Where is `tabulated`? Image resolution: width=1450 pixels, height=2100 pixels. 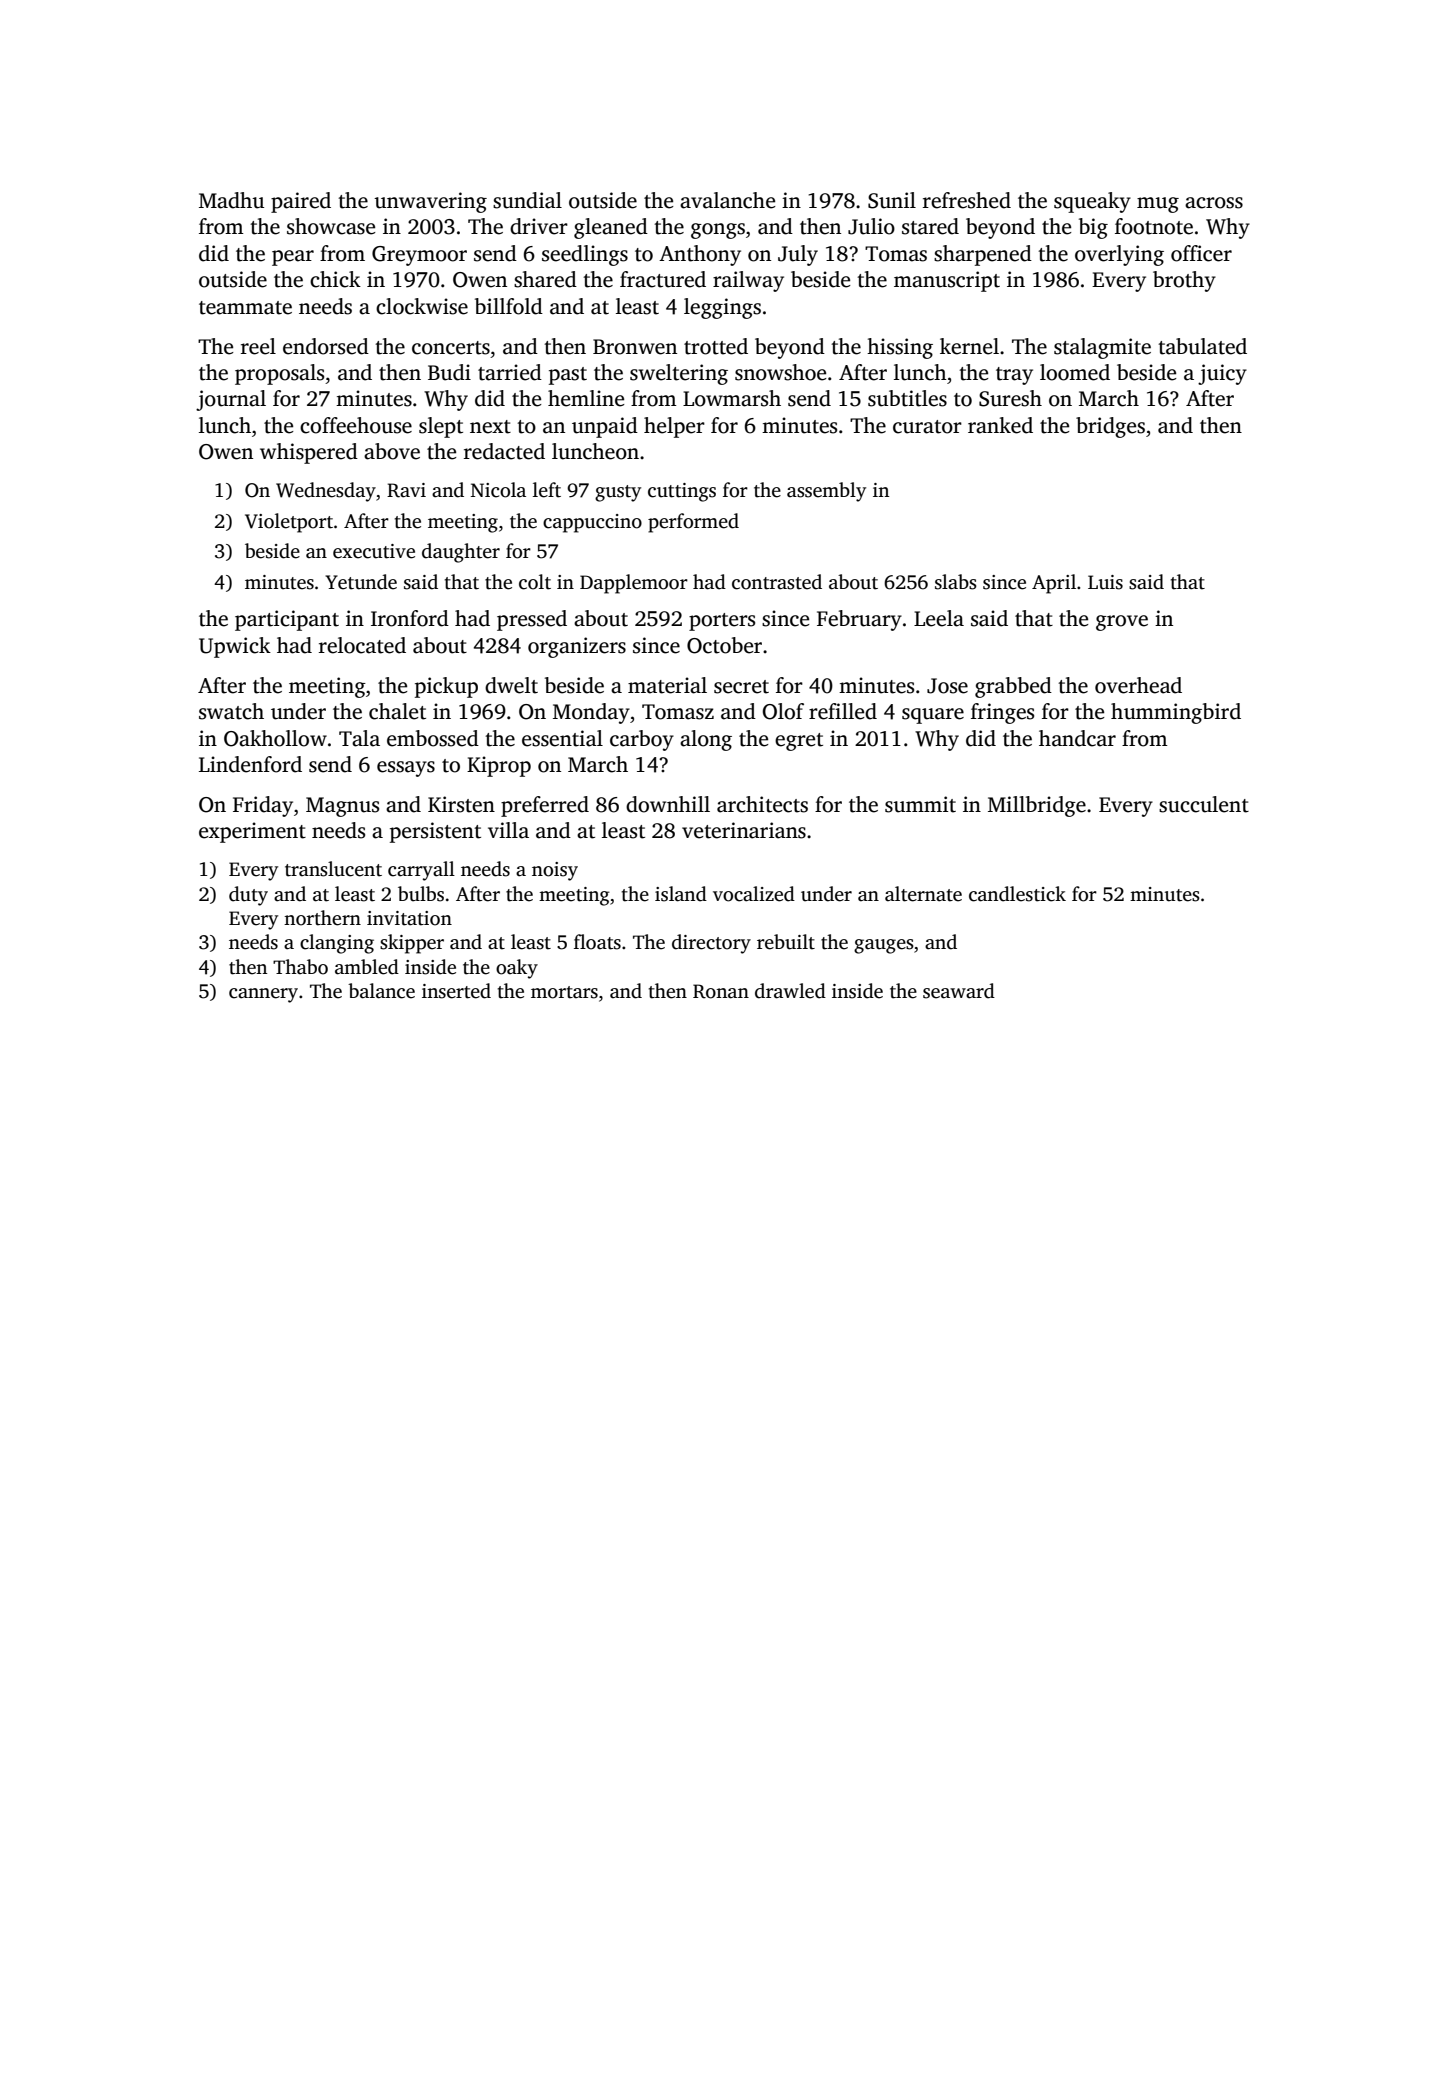
tabulated is located at coordinates (1202, 346).
